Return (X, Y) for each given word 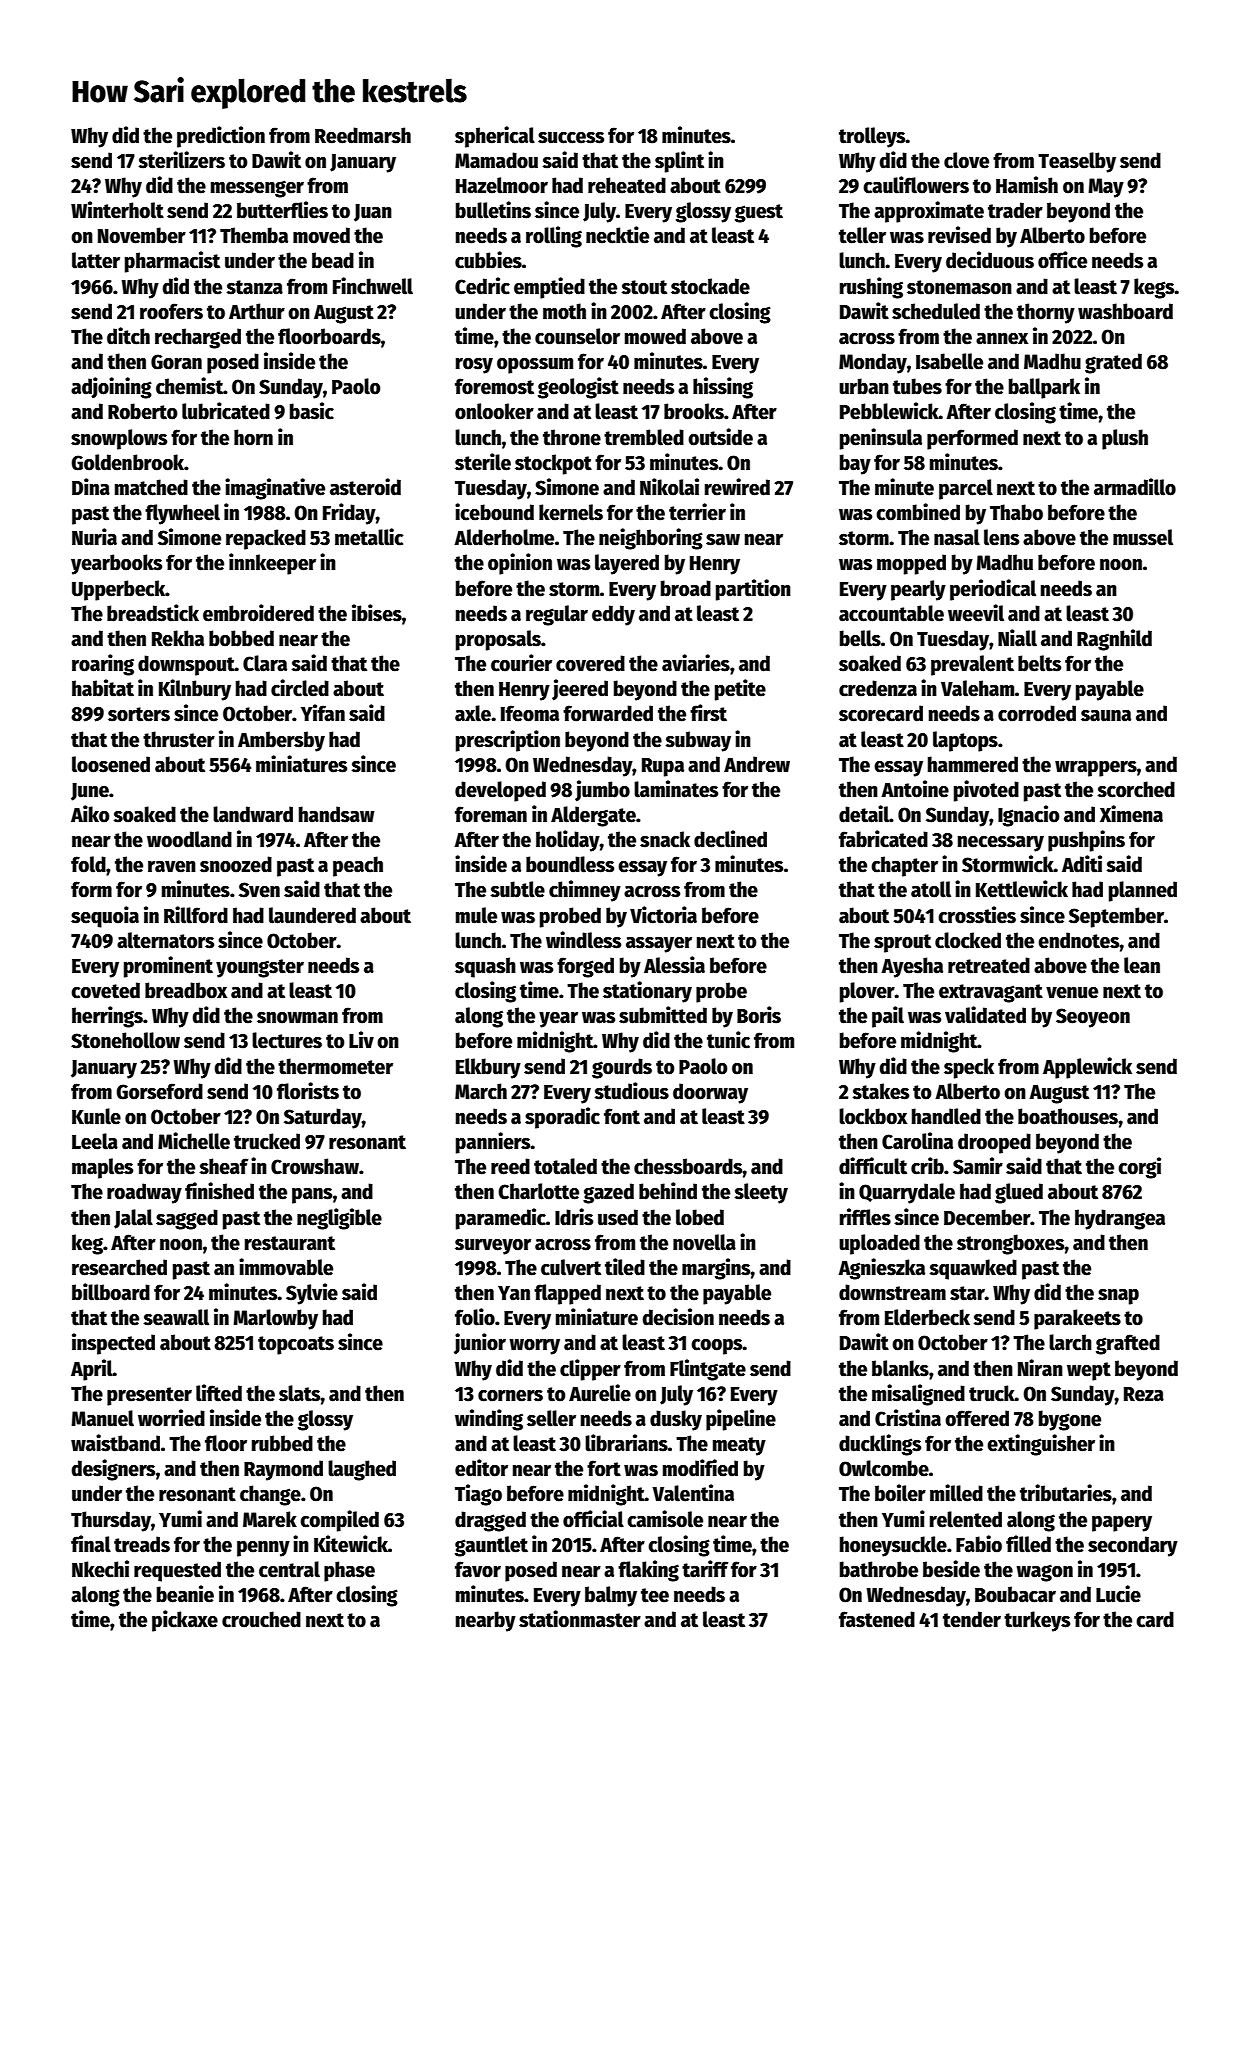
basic (312, 411)
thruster (179, 739)
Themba (254, 235)
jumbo (602, 791)
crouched (261, 1619)
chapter (904, 866)
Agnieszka (881, 1269)
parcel (966, 489)
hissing (723, 388)
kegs (1154, 288)
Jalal (133, 1219)
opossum (535, 366)
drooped (994, 1143)
